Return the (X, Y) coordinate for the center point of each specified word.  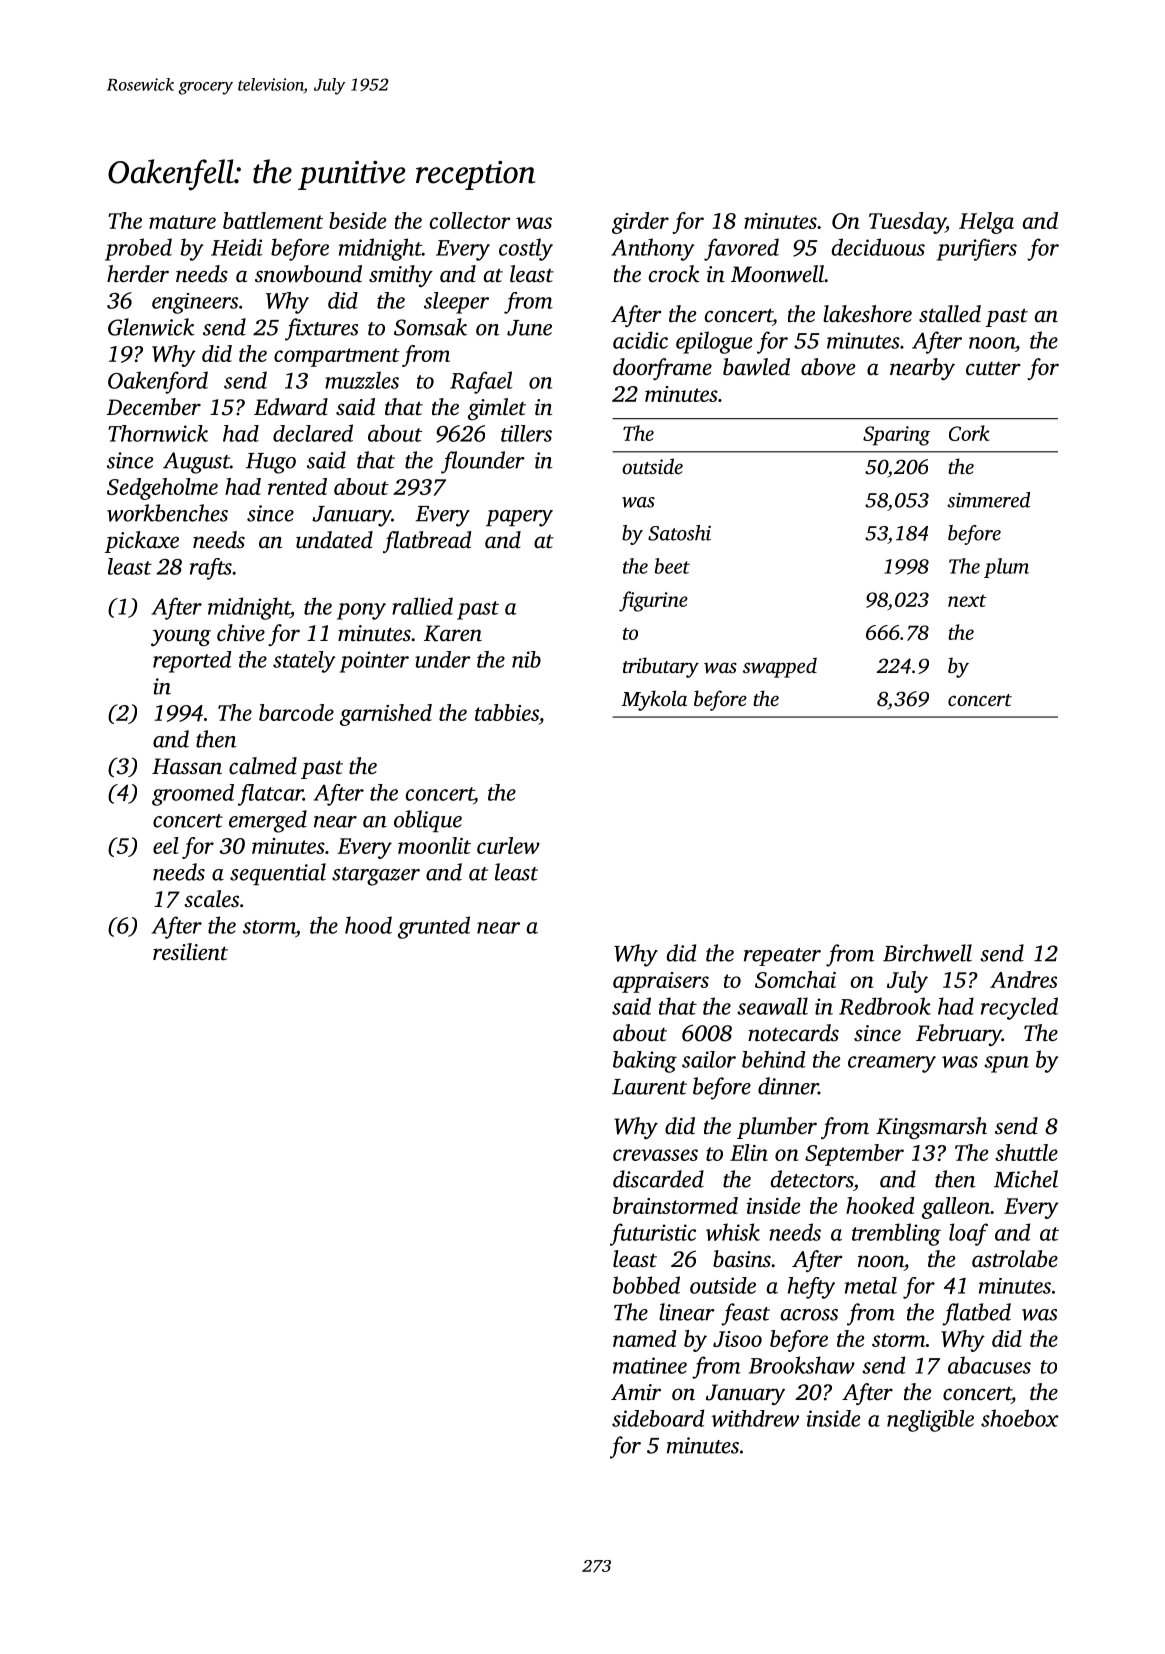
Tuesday (907, 223)
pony (361, 611)
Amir (636, 1392)
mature (182, 222)
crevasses (655, 1155)
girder (640, 223)
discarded (658, 1179)
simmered (988, 500)
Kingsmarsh (931, 1128)
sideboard (658, 1418)
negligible (930, 1421)
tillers (526, 433)
